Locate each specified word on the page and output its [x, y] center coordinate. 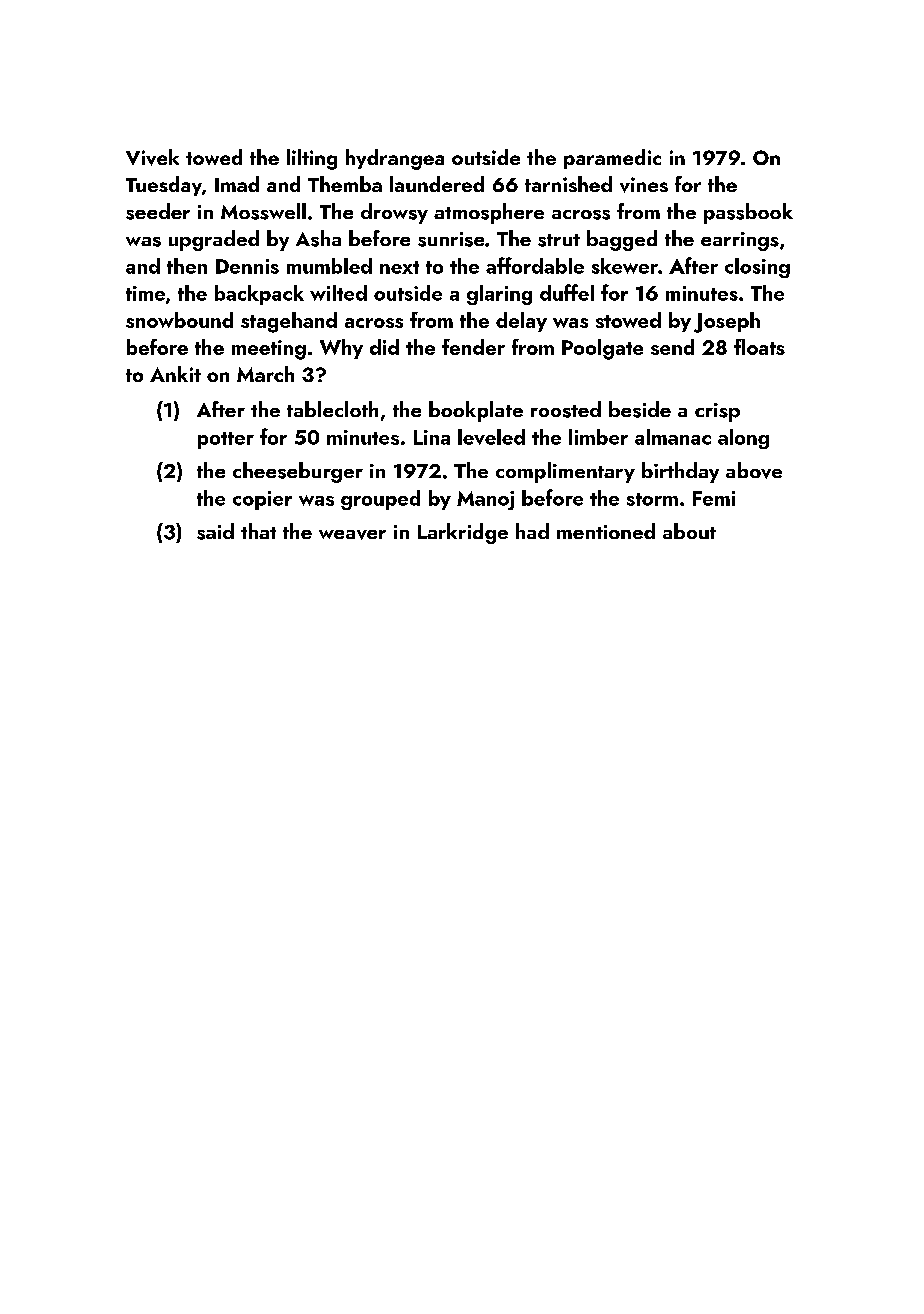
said [215, 531]
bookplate [476, 411]
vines [644, 185]
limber [598, 437]
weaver [352, 535]
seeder [158, 211]
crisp [717, 412]
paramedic [612, 159]
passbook [748, 213]
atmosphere [489, 213]
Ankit [175, 374]
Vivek [152, 157]
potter [226, 440]
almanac [673, 437]
